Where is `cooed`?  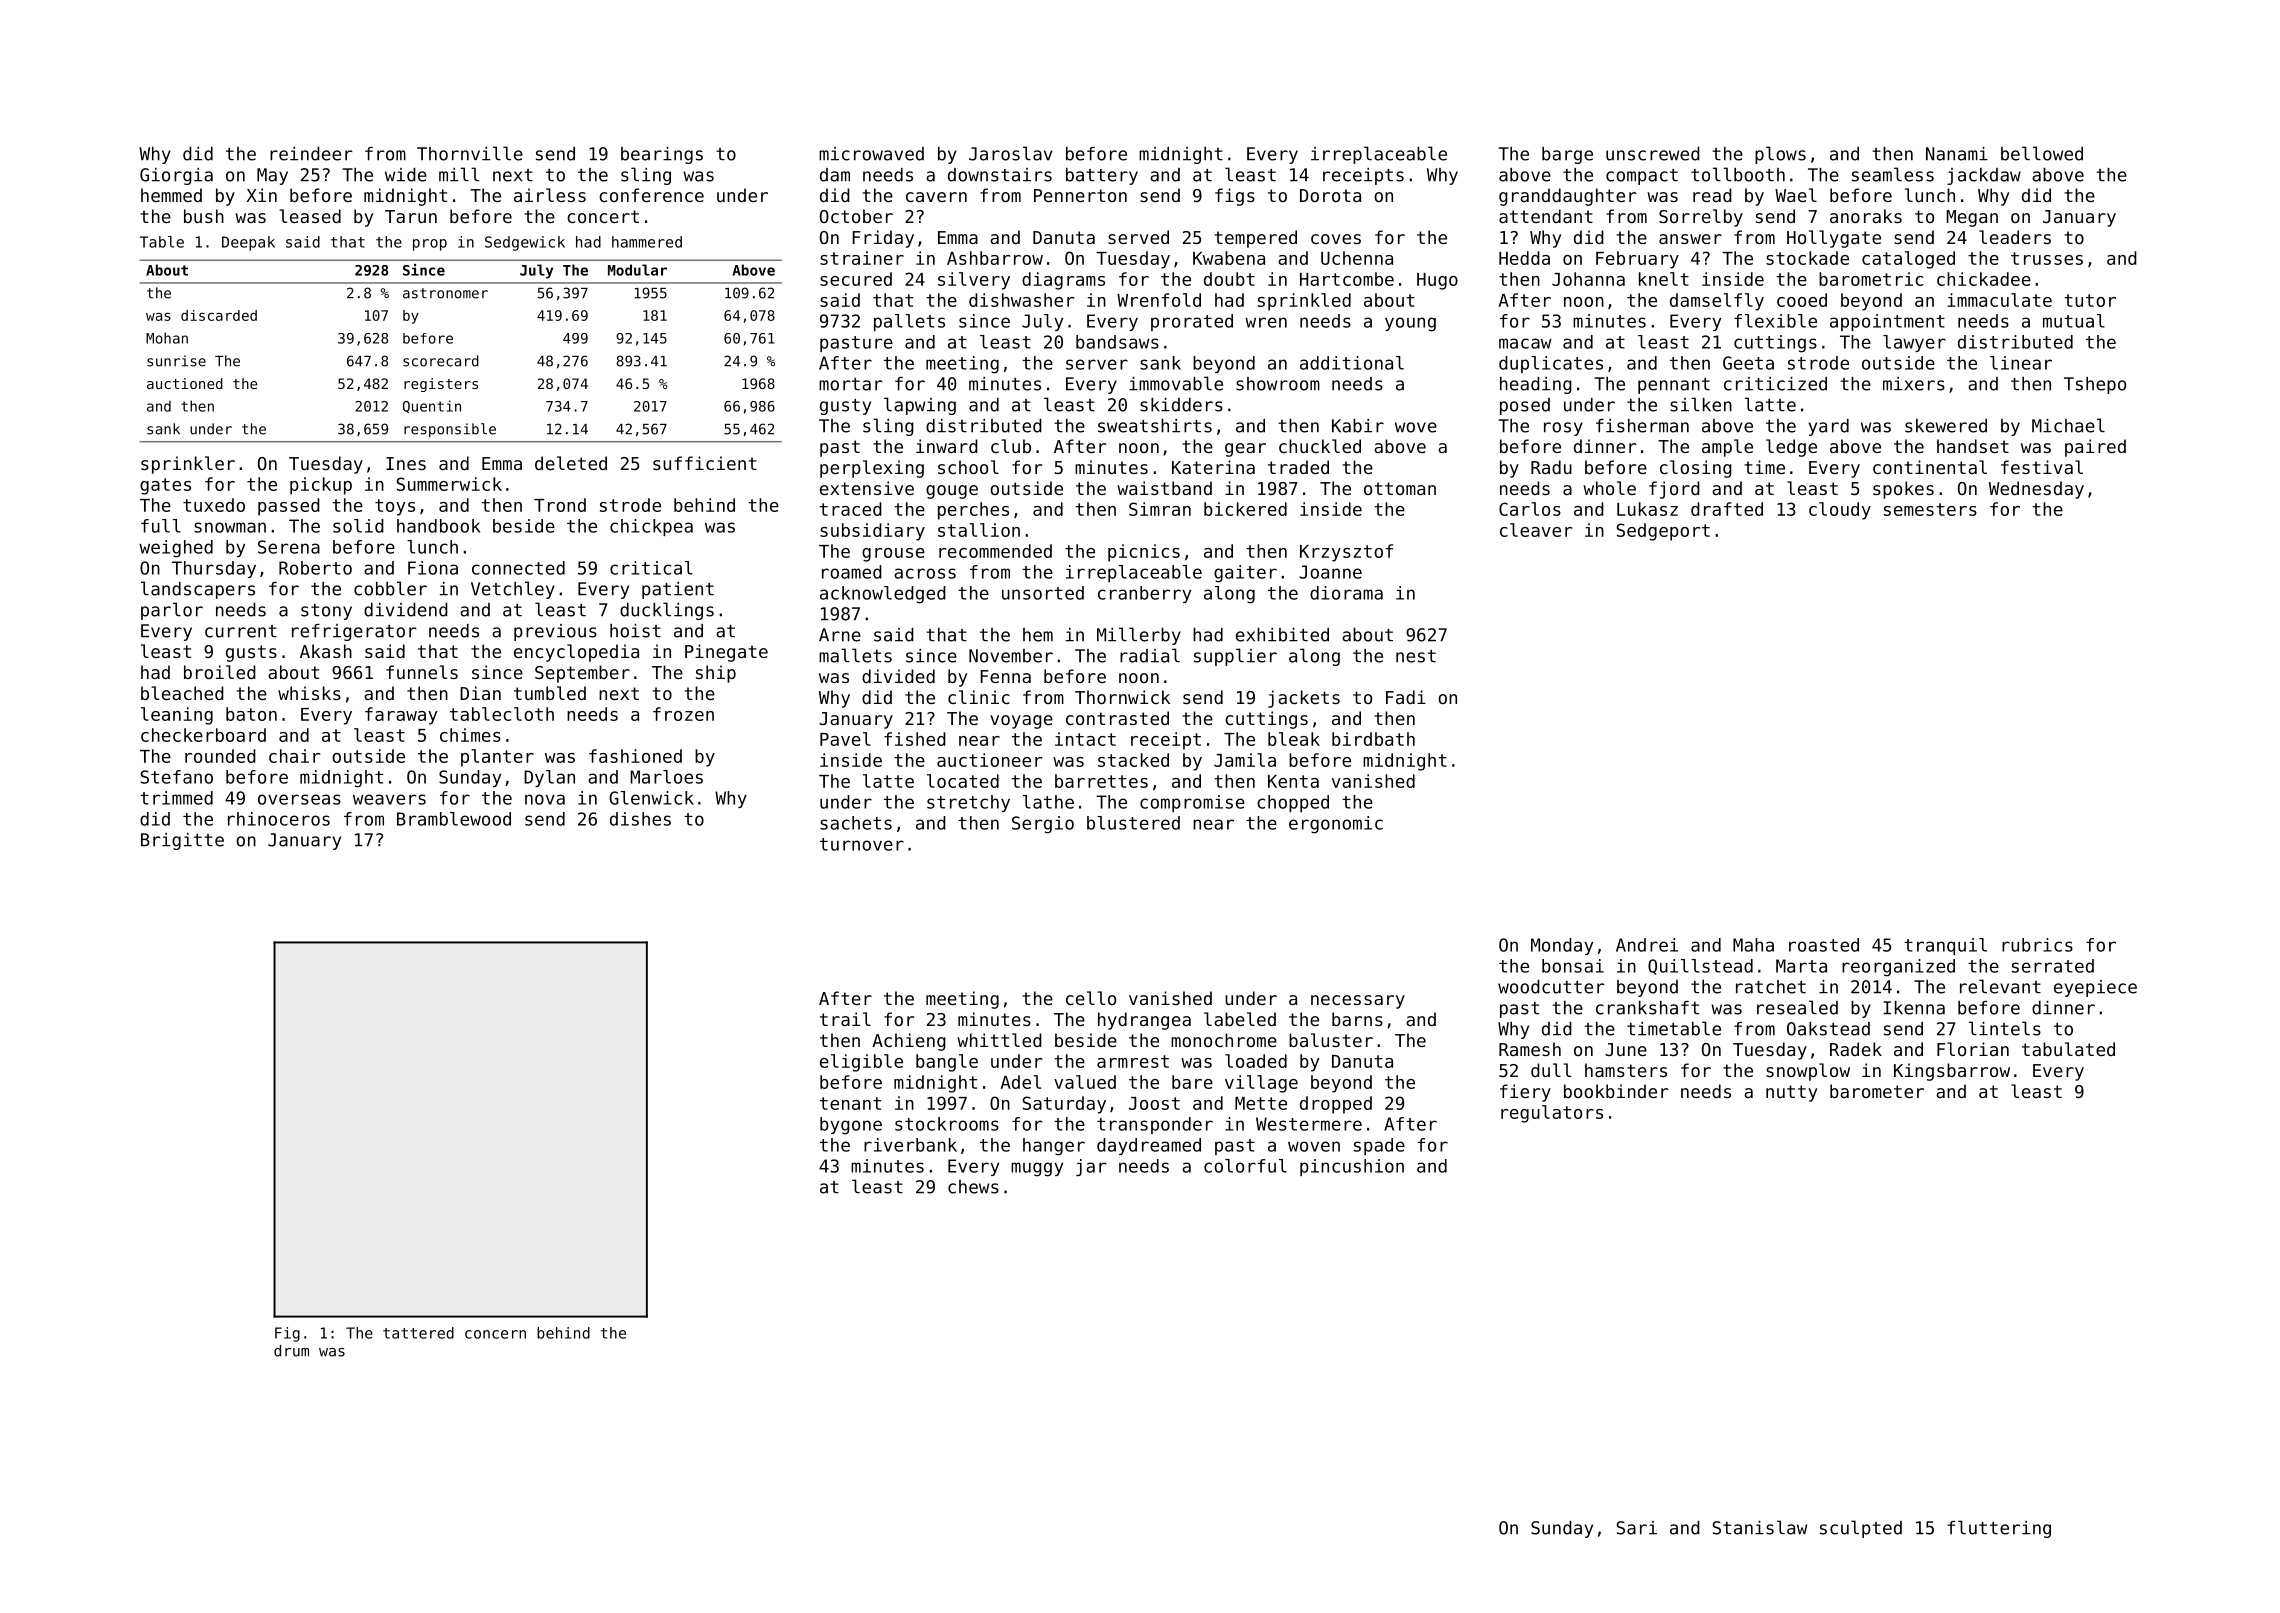
cooed is located at coordinates (1802, 300).
